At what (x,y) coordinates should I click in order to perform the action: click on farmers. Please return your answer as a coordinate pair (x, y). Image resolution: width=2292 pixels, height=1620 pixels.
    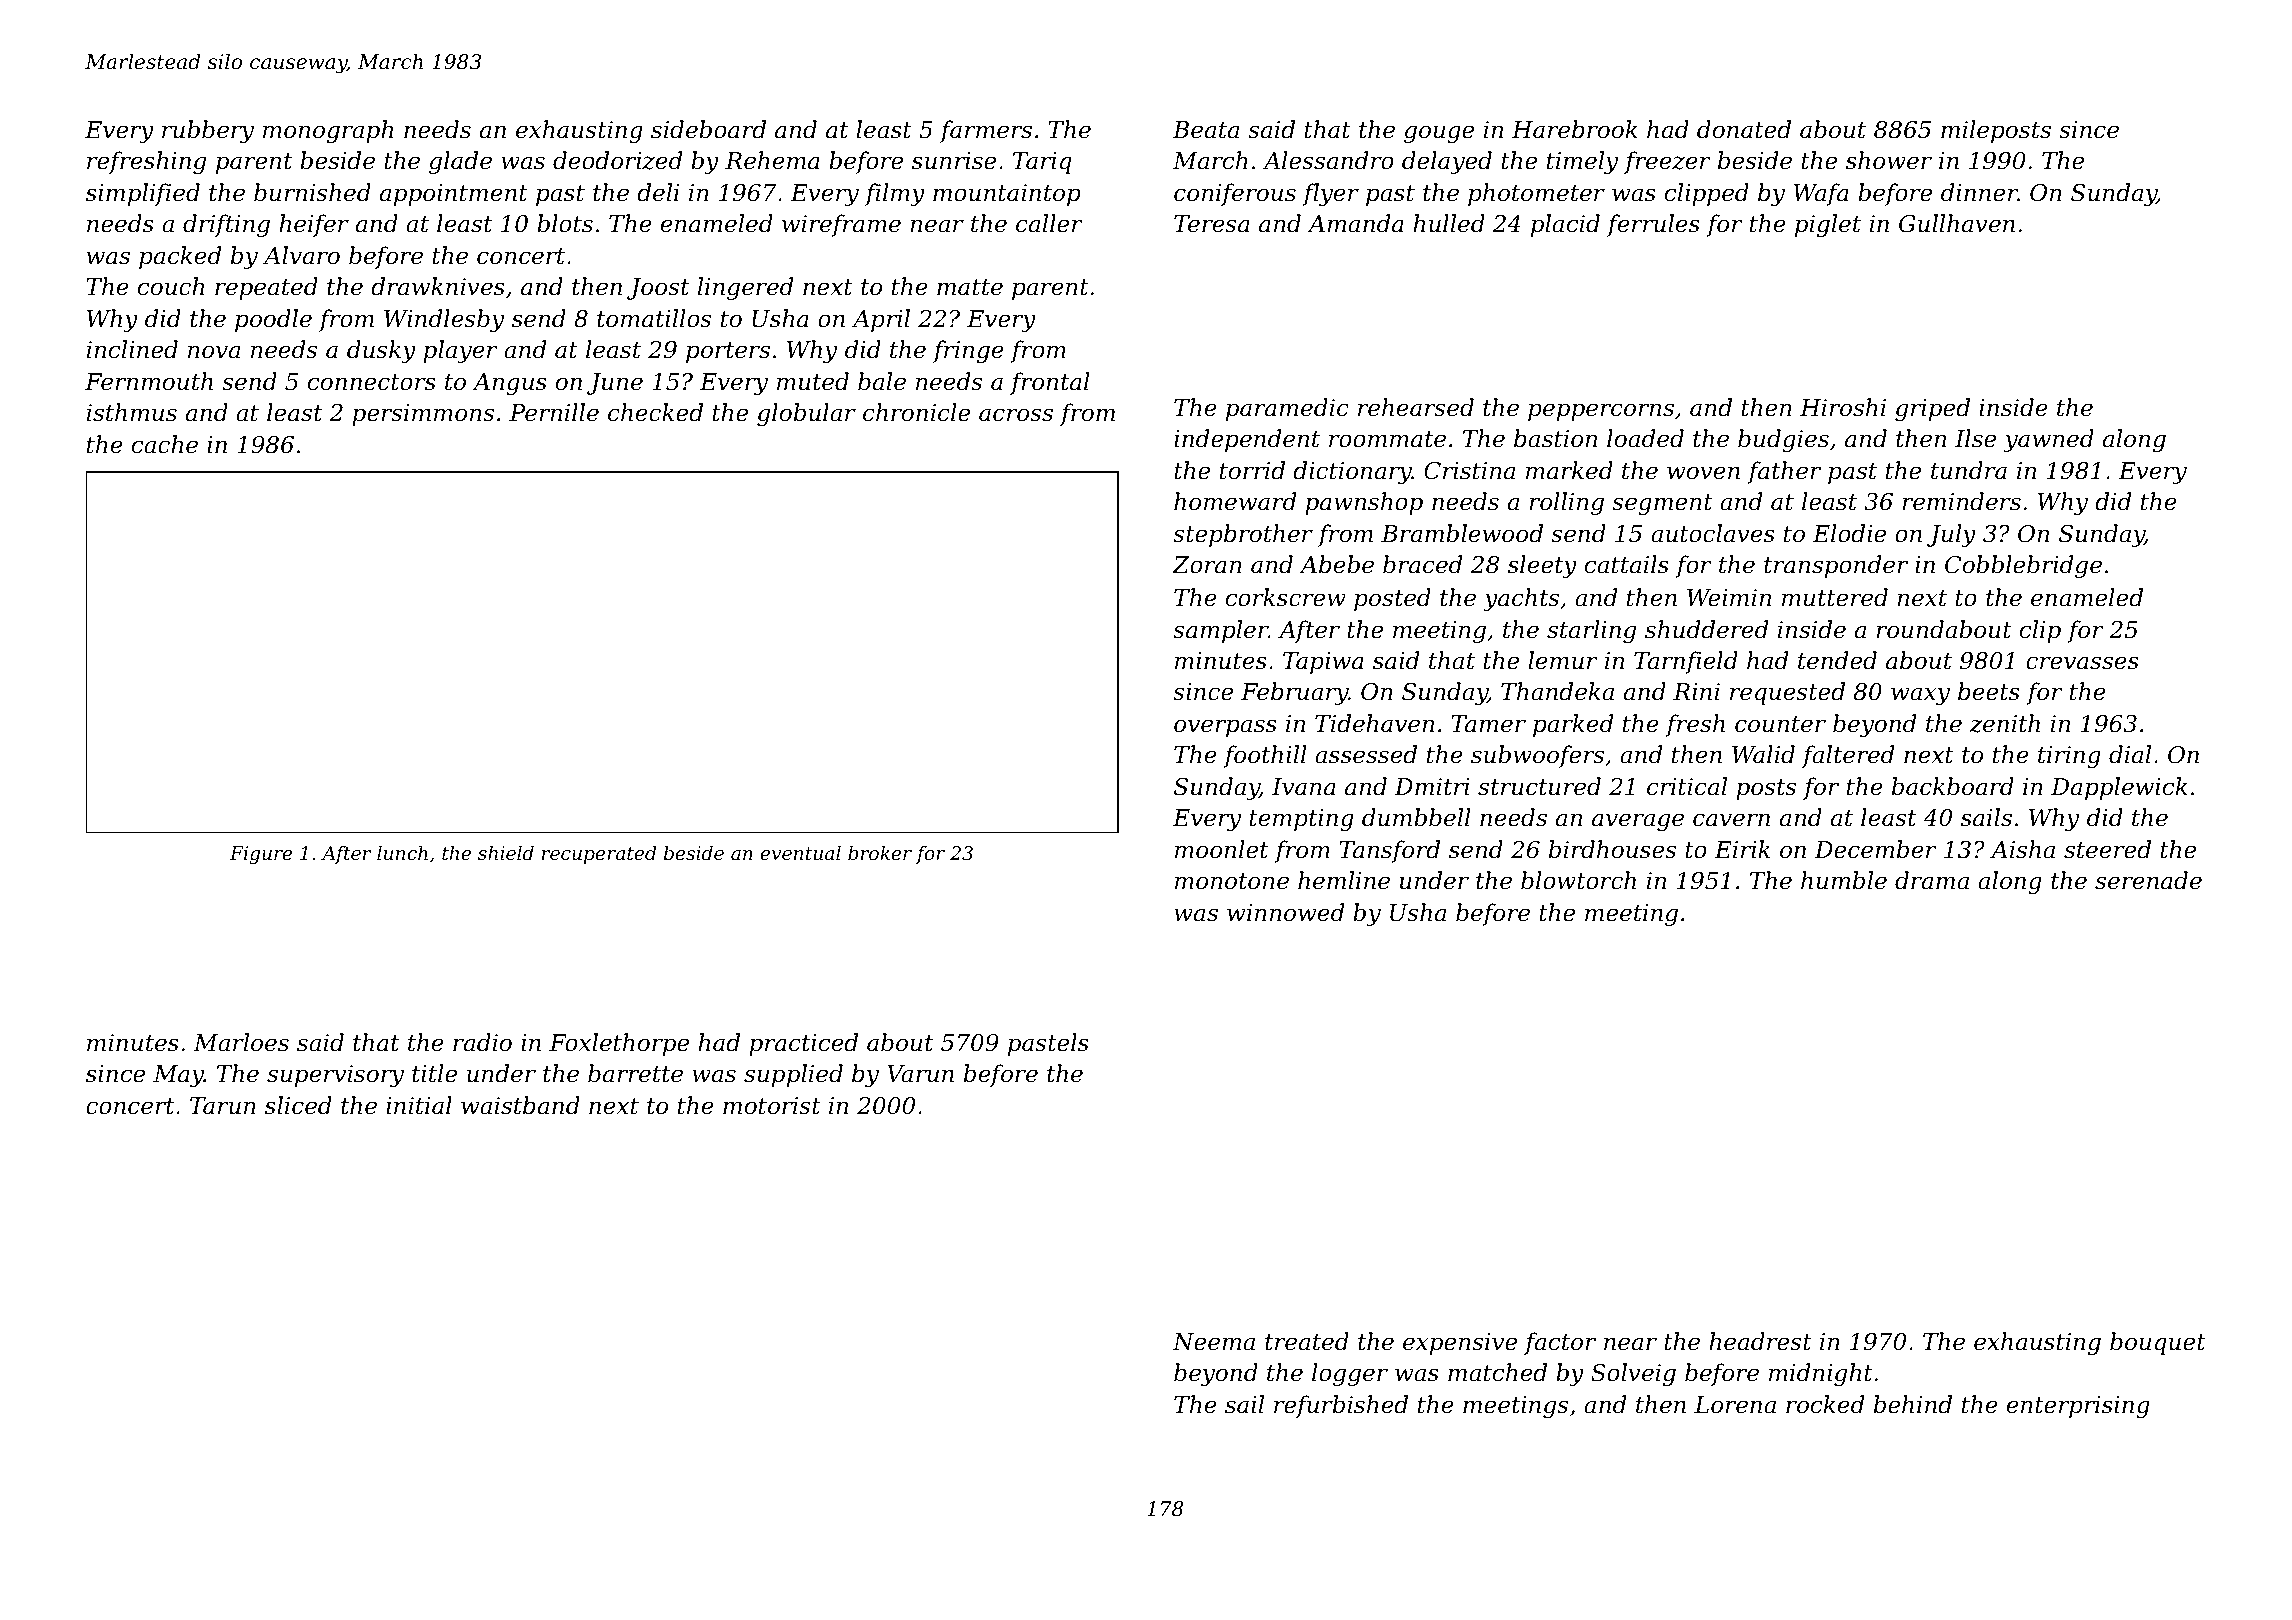
    Looking at the image, I should click on (985, 131).
